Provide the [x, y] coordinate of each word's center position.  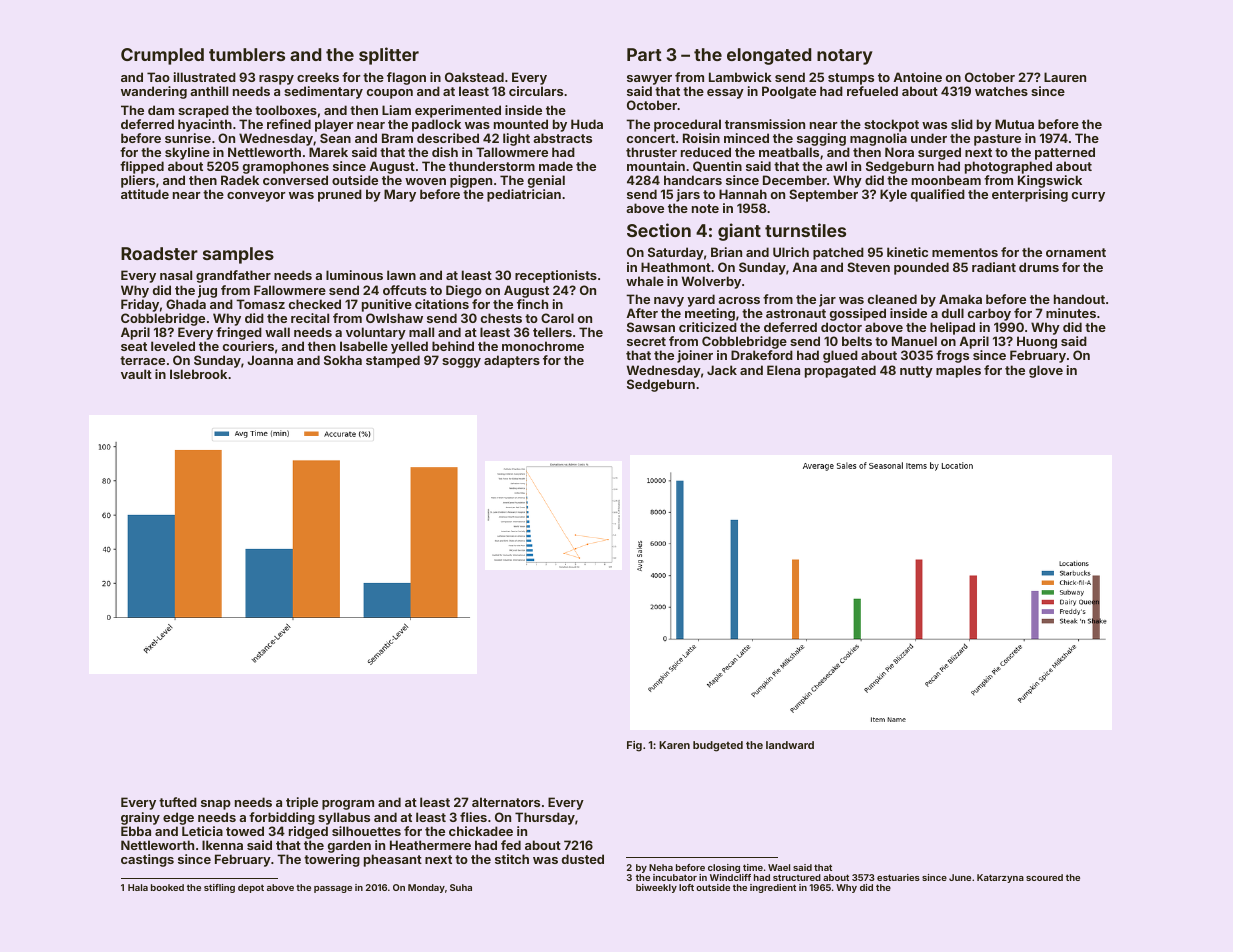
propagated [840, 371]
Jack [722, 370]
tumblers [247, 54]
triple [302, 803]
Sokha [343, 360]
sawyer [649, 80]
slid [962, 124]
